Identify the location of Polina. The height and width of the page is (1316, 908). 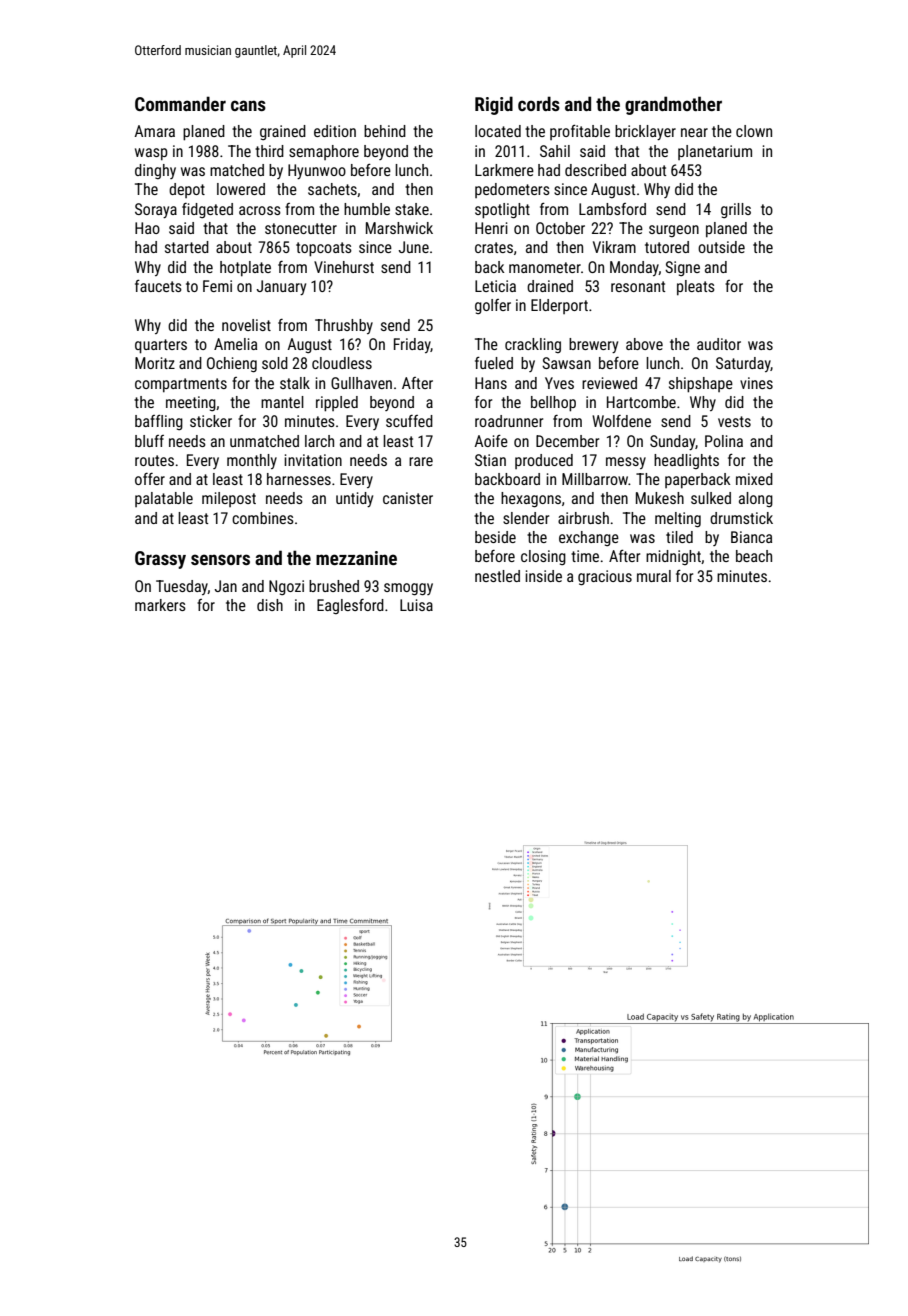
(724, 441).
